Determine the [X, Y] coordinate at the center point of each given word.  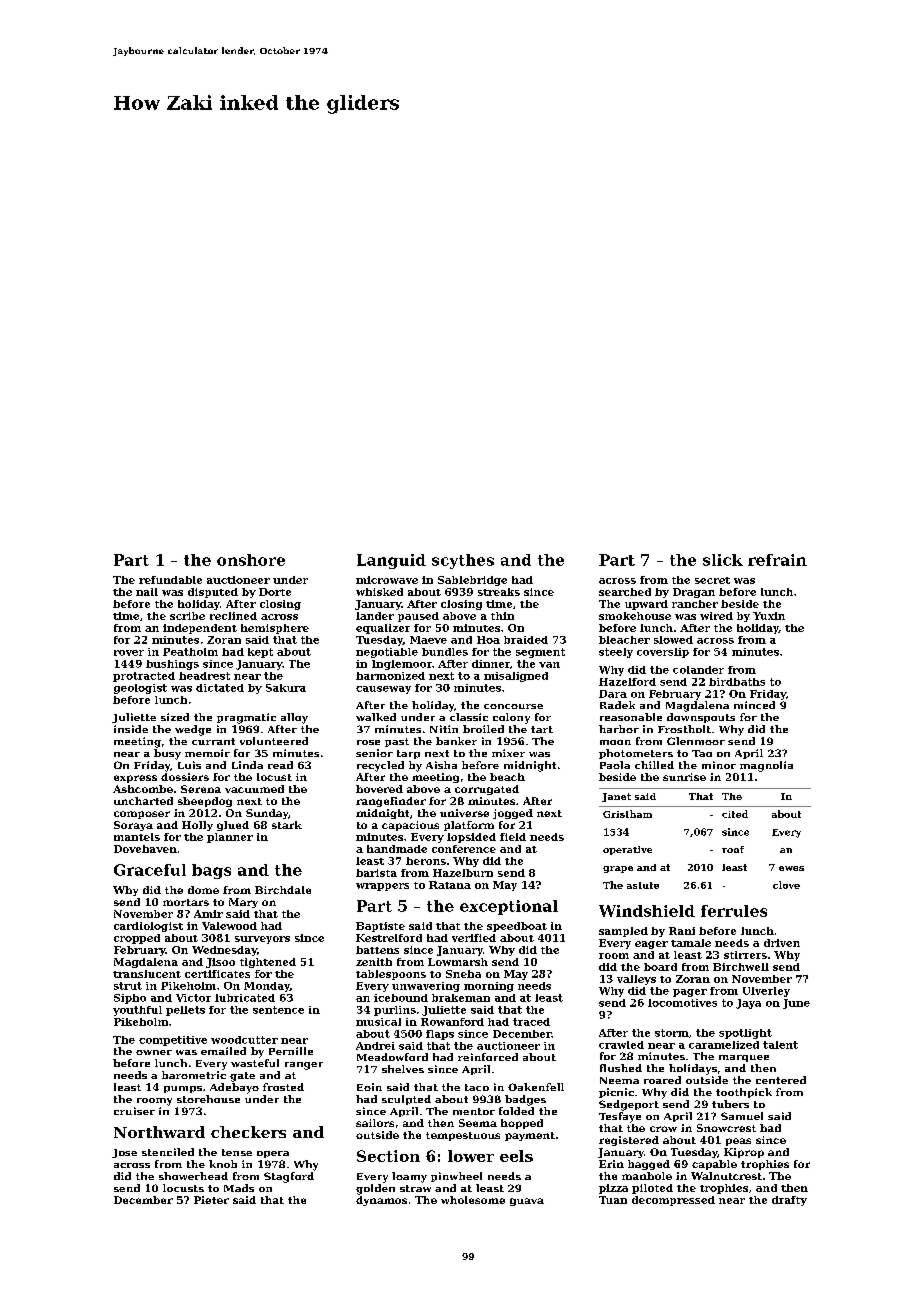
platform [469, 826]
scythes [463, 561]
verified [474, 938]
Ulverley [766, 992]
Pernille [291, 1051]
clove [786, 885]
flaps [440, 1035]
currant [213, 741]
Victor [193, 998]
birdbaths [737, 682]
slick [723, 560]
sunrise [684, 777]
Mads [239, 1188]
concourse [513, 706]
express [135, 779]
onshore [251, 560]
